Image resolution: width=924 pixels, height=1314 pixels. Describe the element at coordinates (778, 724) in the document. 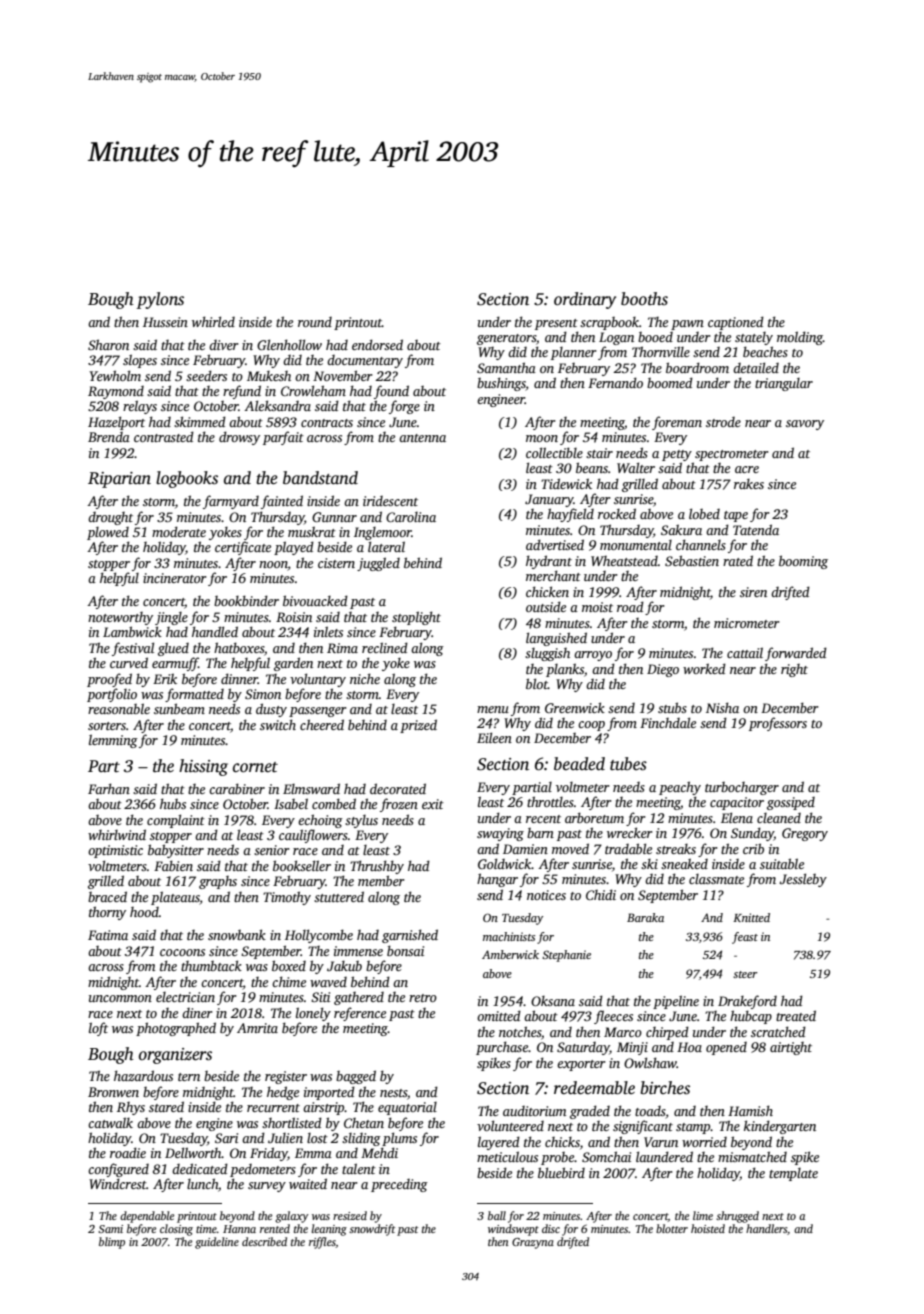

I see `professors` at that location.
